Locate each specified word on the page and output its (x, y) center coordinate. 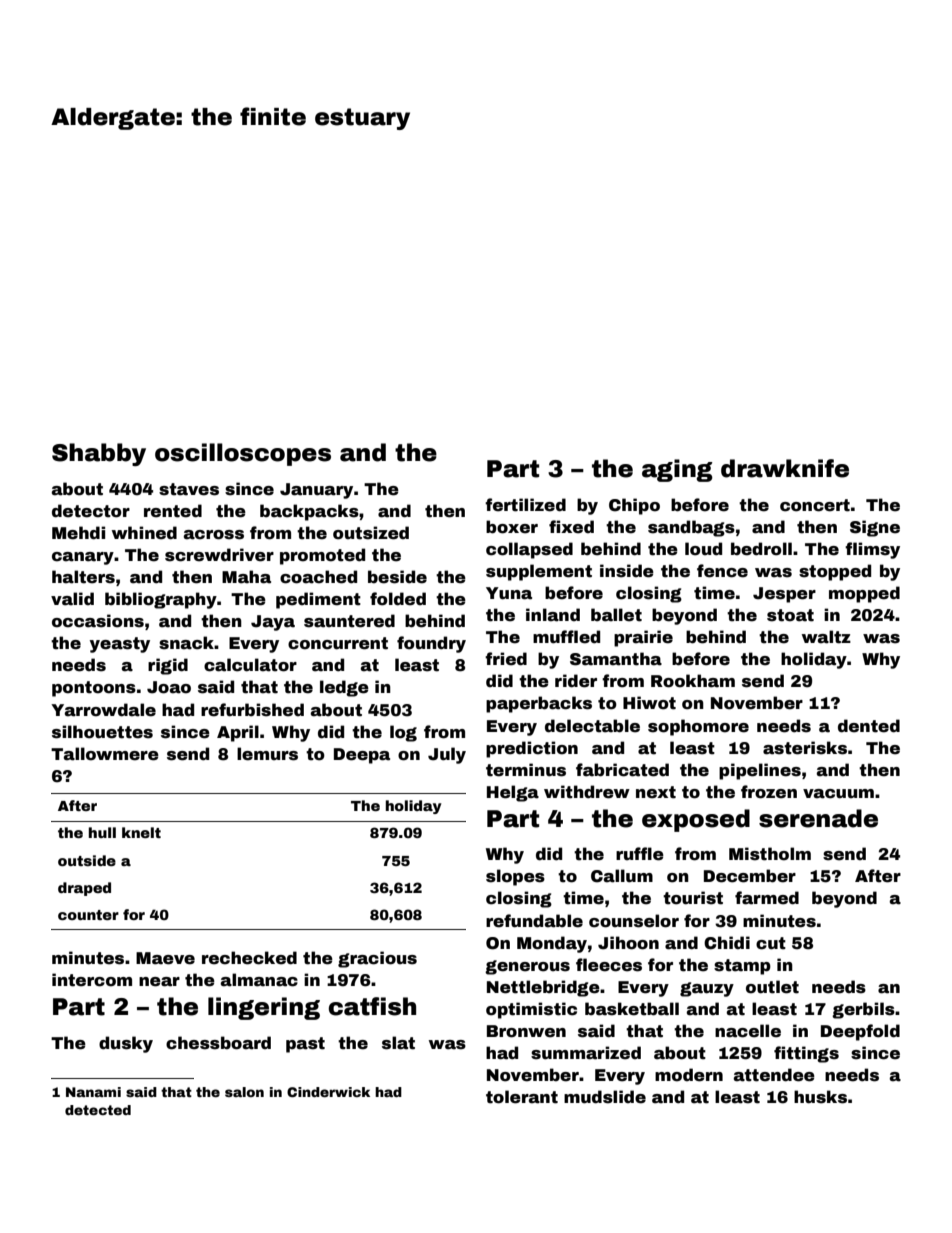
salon (244, 1092)
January (316, 491)
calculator (250, 665)
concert (815, 505)
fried (506, 659)
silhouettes (102, 732)
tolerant (522, 1097)
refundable (534, 921)
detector (91, 511)
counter (88, 915)
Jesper (784, 595)
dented (869, 726)
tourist (693, 898)
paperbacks (539, 704)
